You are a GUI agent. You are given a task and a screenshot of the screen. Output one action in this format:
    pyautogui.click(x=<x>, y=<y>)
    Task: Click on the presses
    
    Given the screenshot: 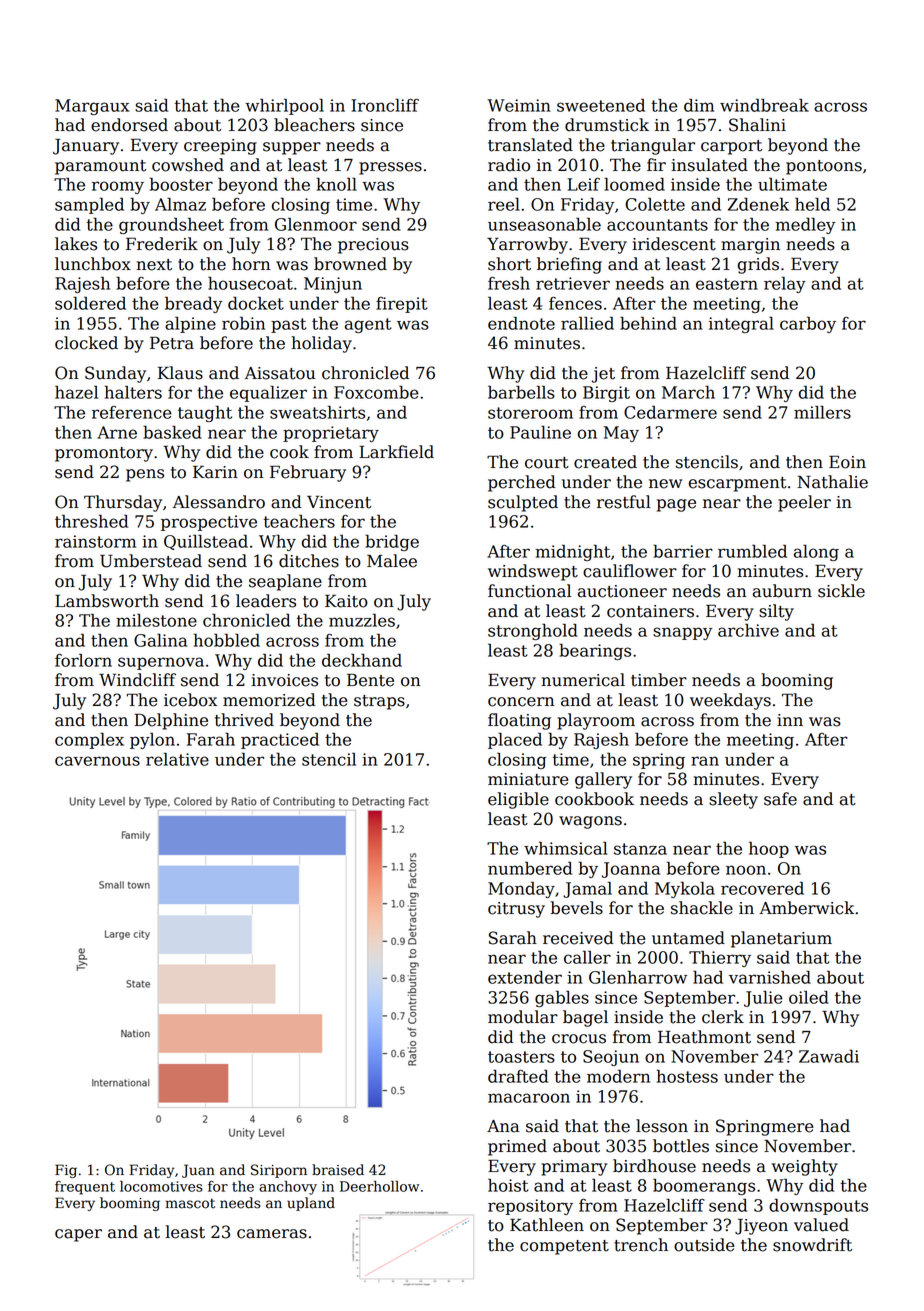 What is the action you would take?
    pyautogui.click(x=390, y=168)
